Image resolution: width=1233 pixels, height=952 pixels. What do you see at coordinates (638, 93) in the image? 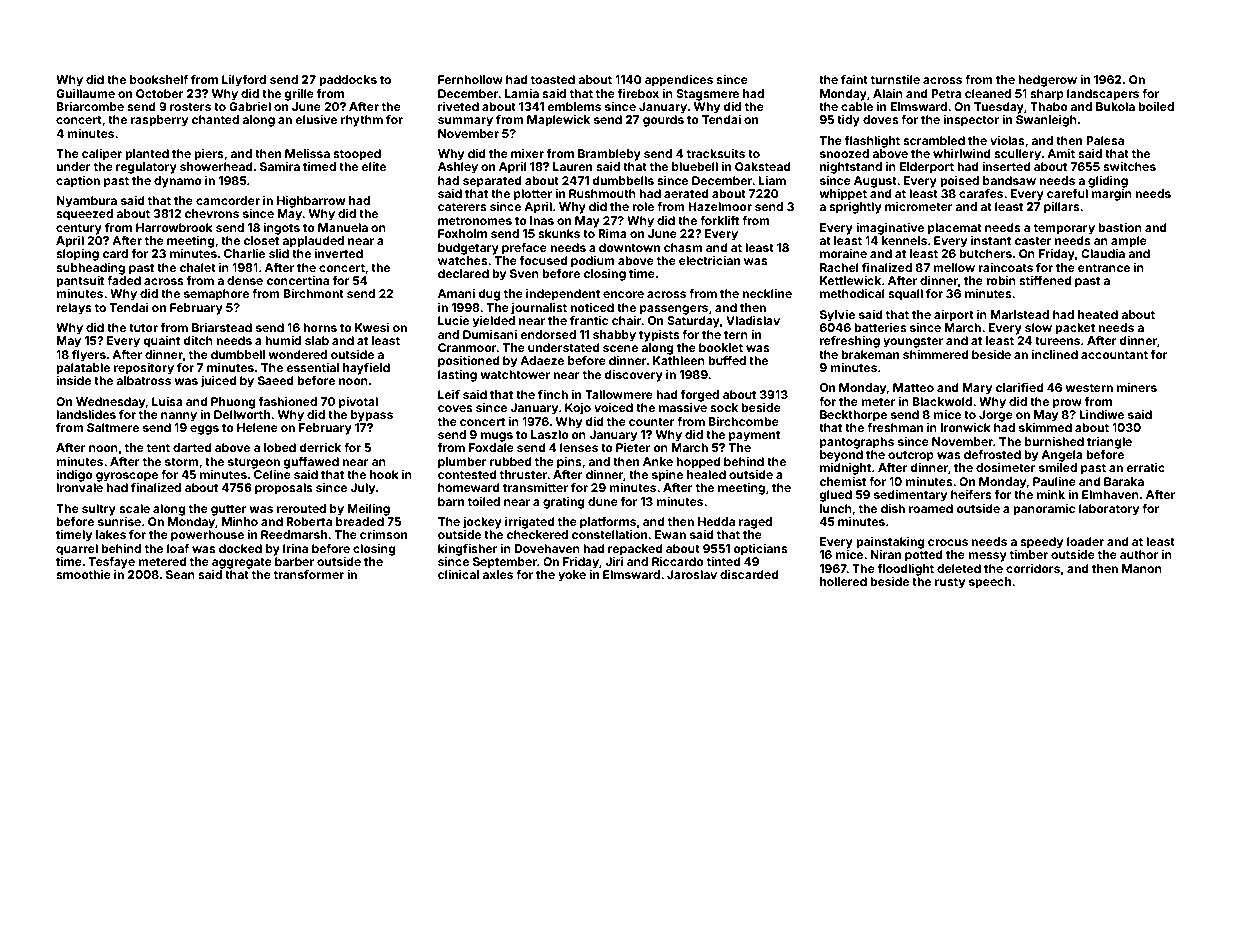
I see `firebox` at bounding box center [638, 93].
